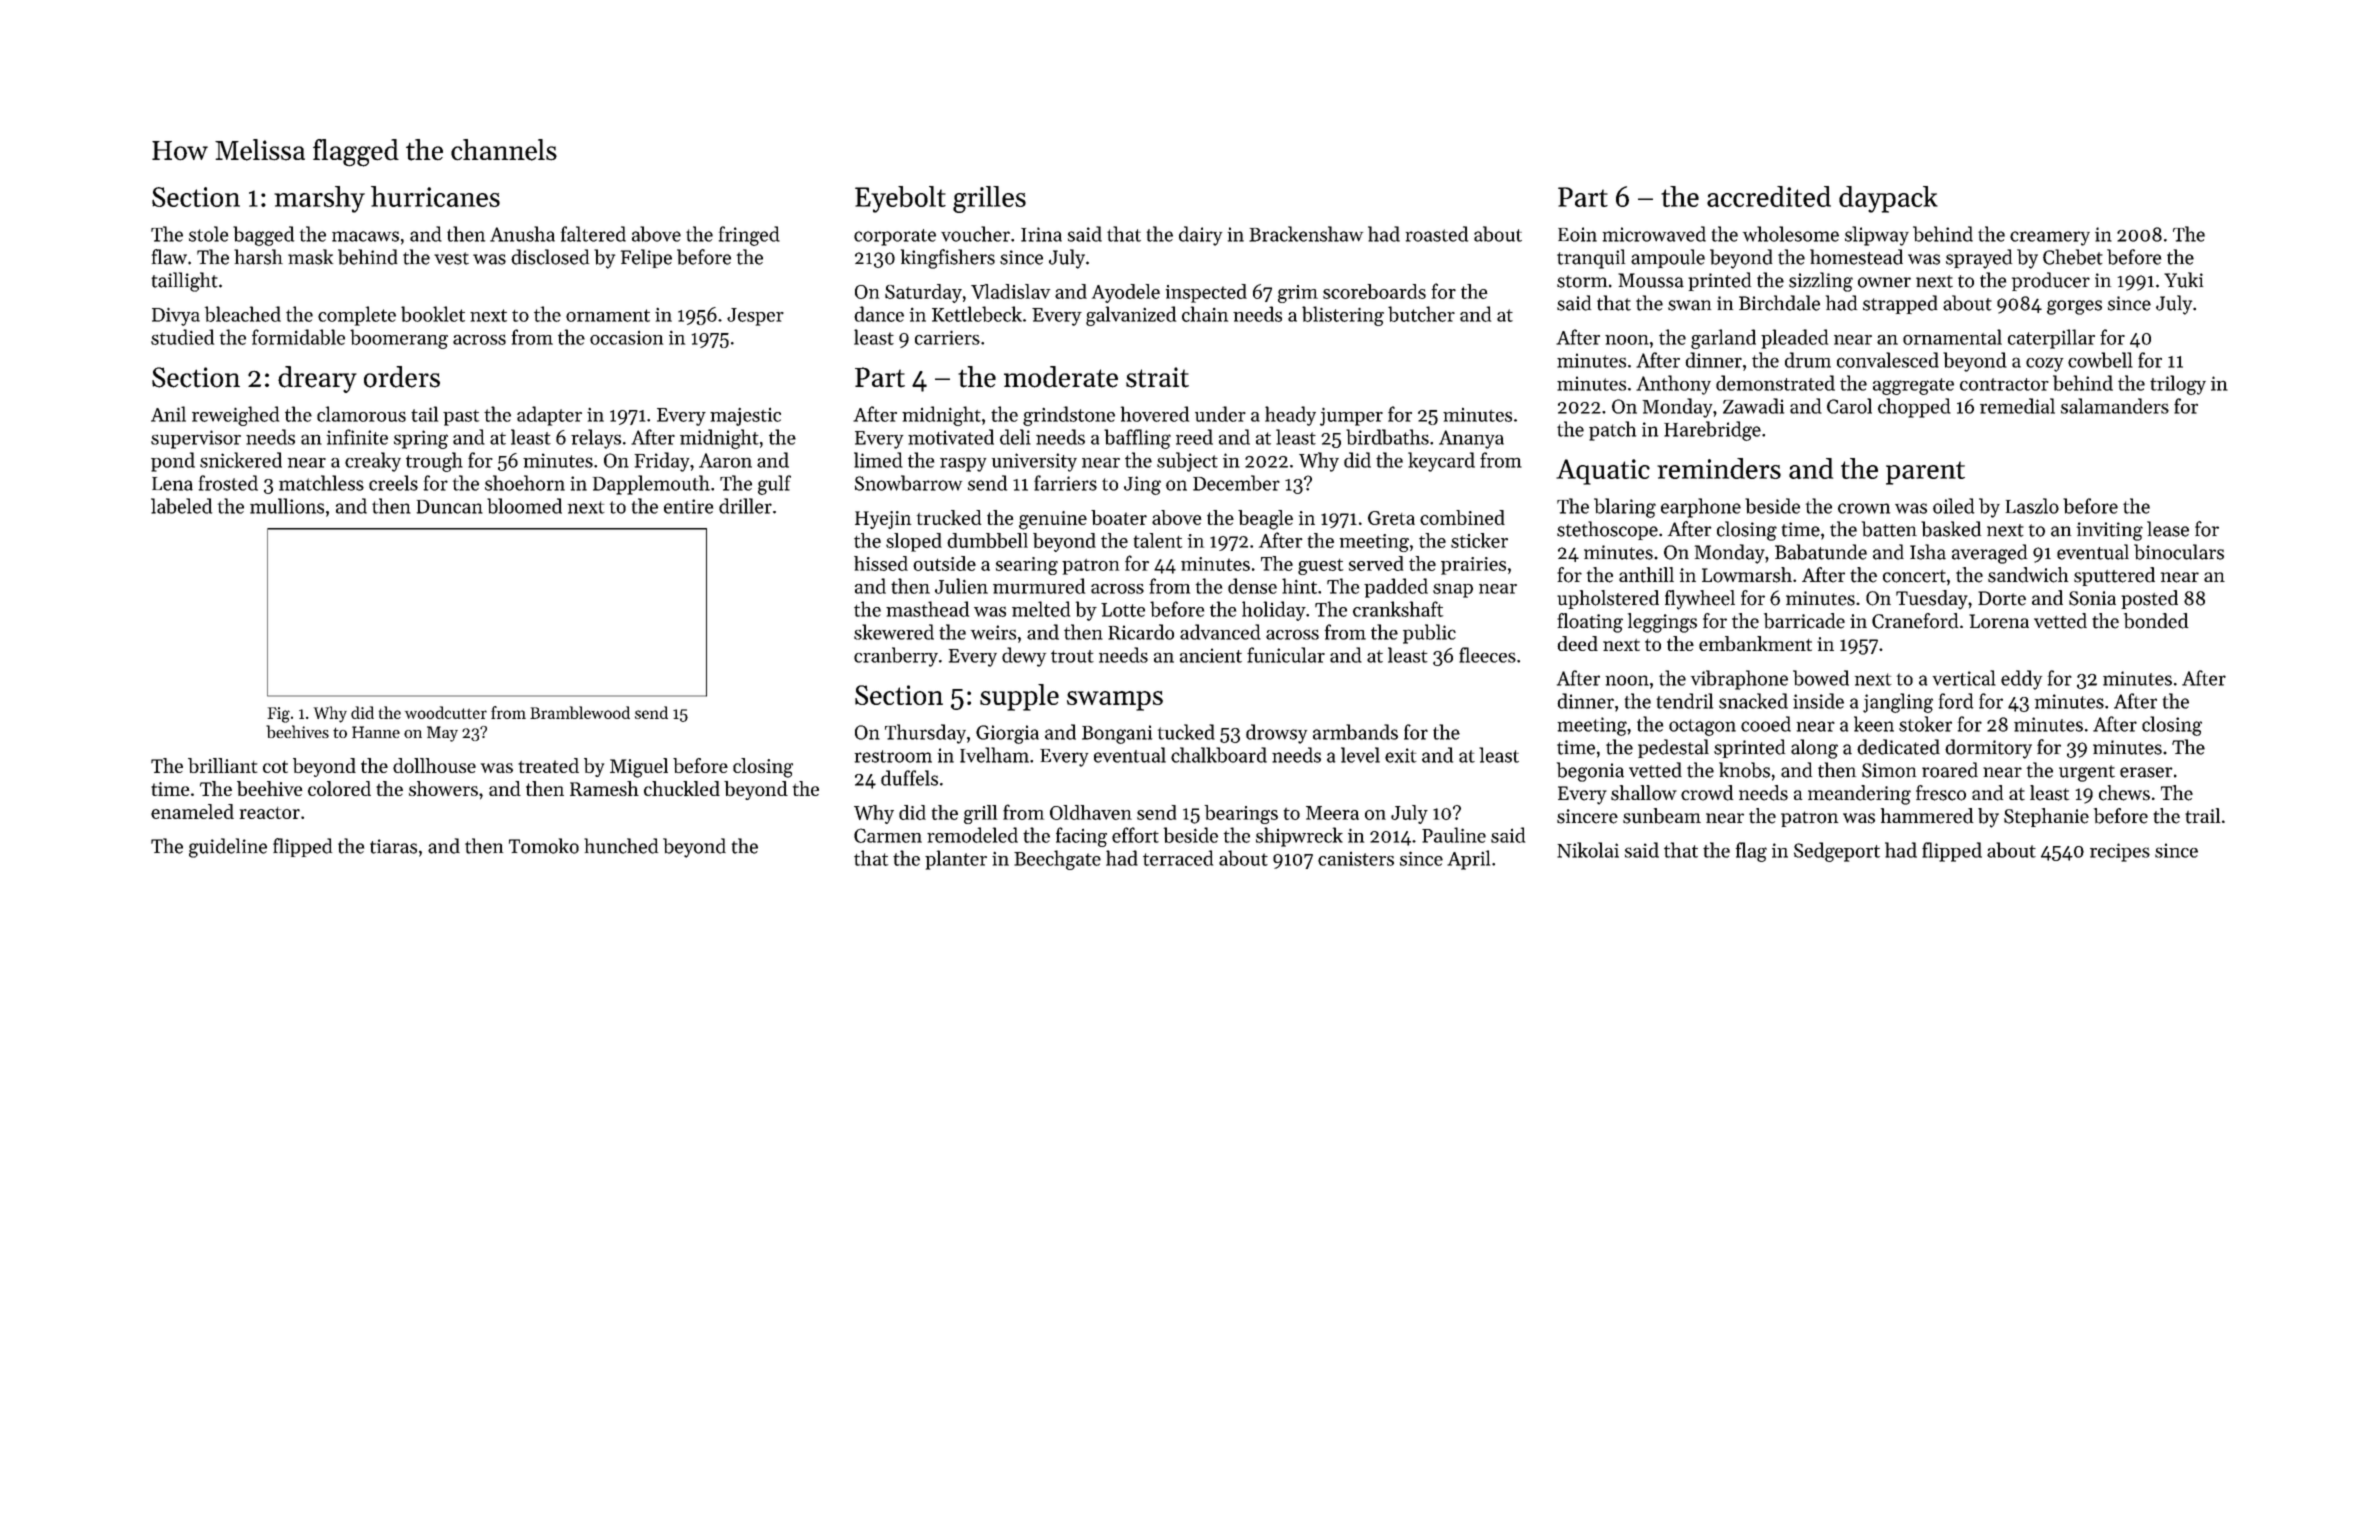  What do you see at coordinates (1158, 540) in the image?
I see `talent` at bounding box center [1158, 540].
